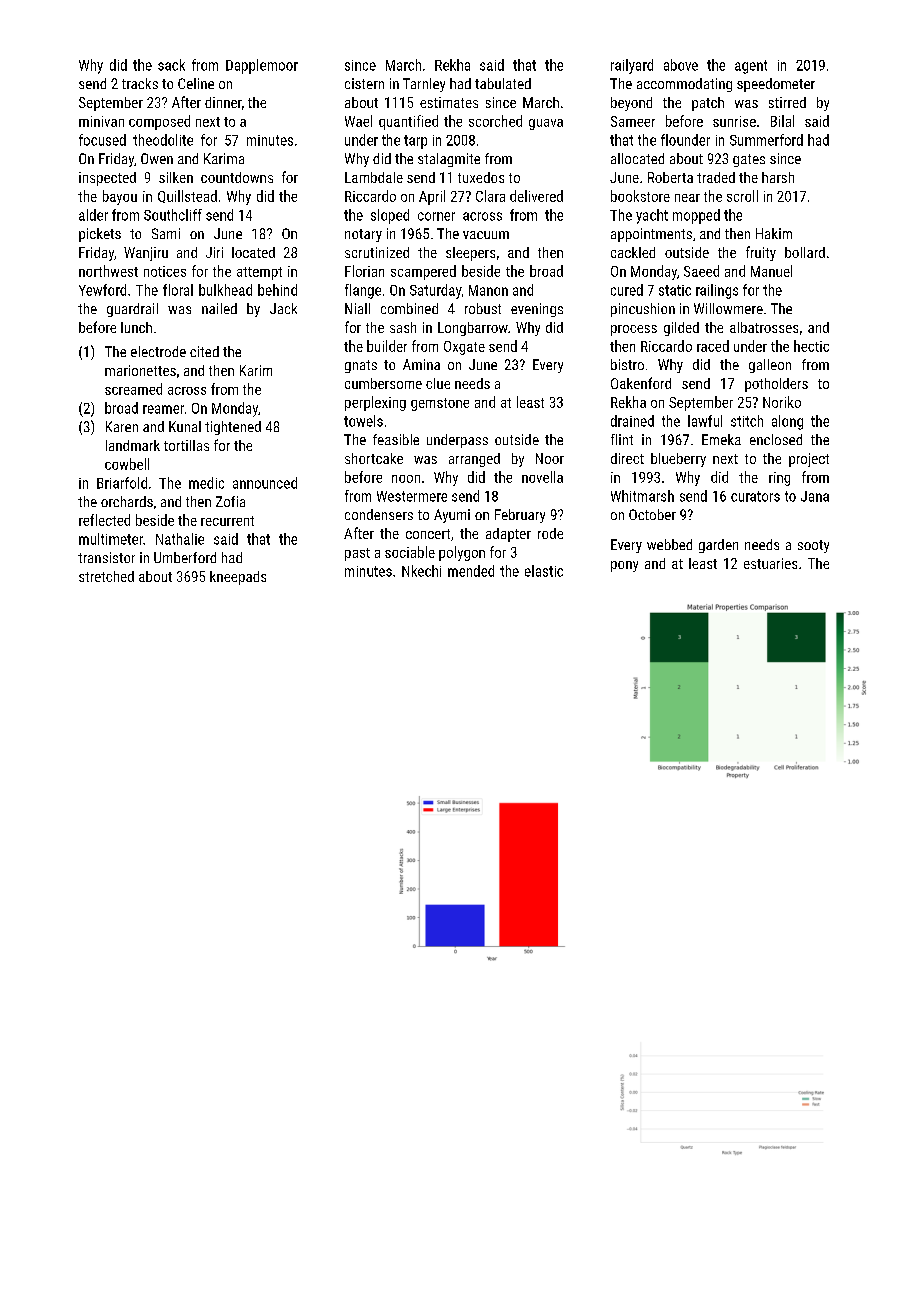 The height and width of the screenshot is (1316, 908). Describe the element at coordinates (364, 271) in the screenshot. I see `Florian` at that location.
